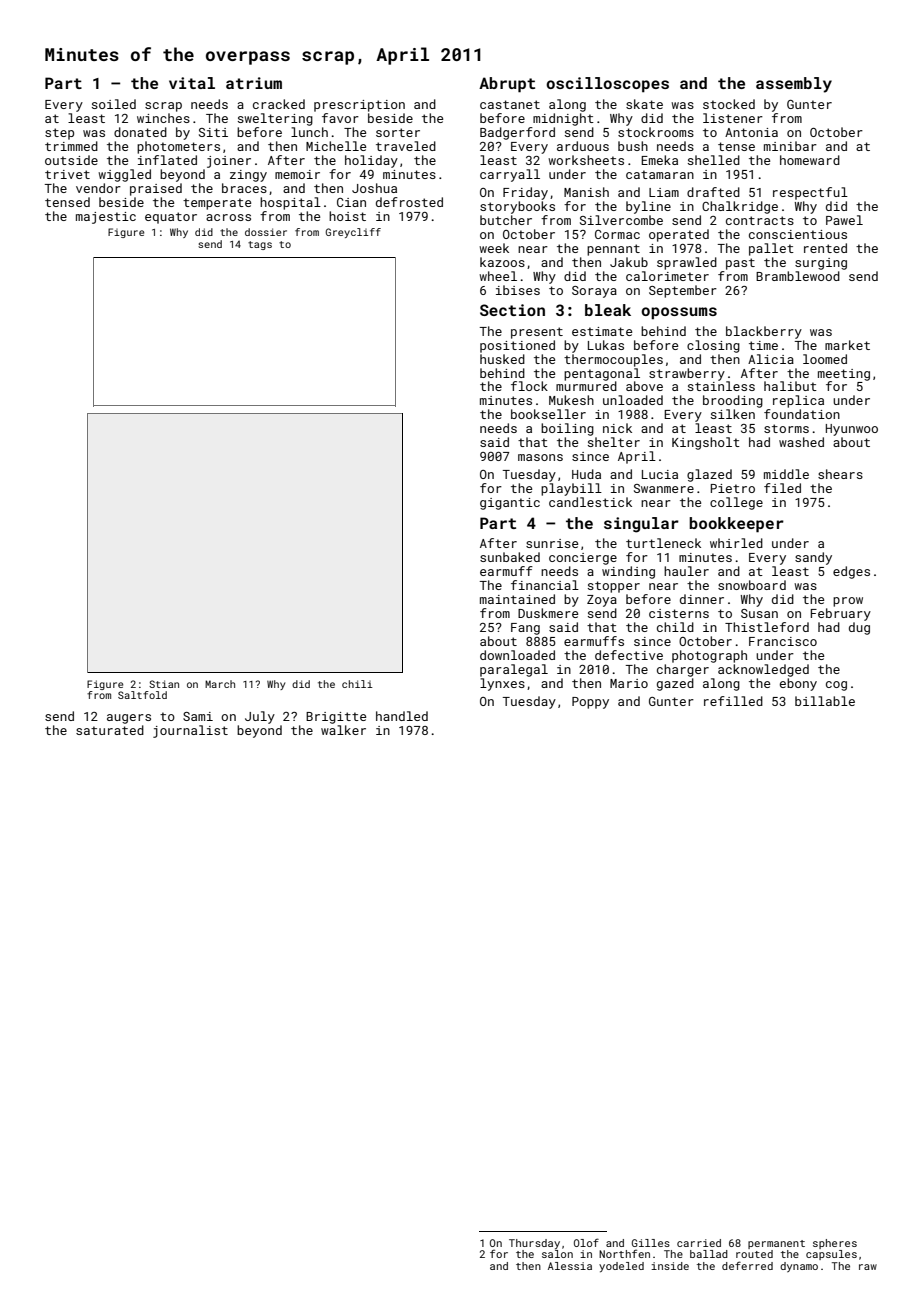 The height and width of the document is (1308, 924). What do you see at coordinates (590, 703) in the document?
I see `Poppy` at bounding box center [590, 703].
